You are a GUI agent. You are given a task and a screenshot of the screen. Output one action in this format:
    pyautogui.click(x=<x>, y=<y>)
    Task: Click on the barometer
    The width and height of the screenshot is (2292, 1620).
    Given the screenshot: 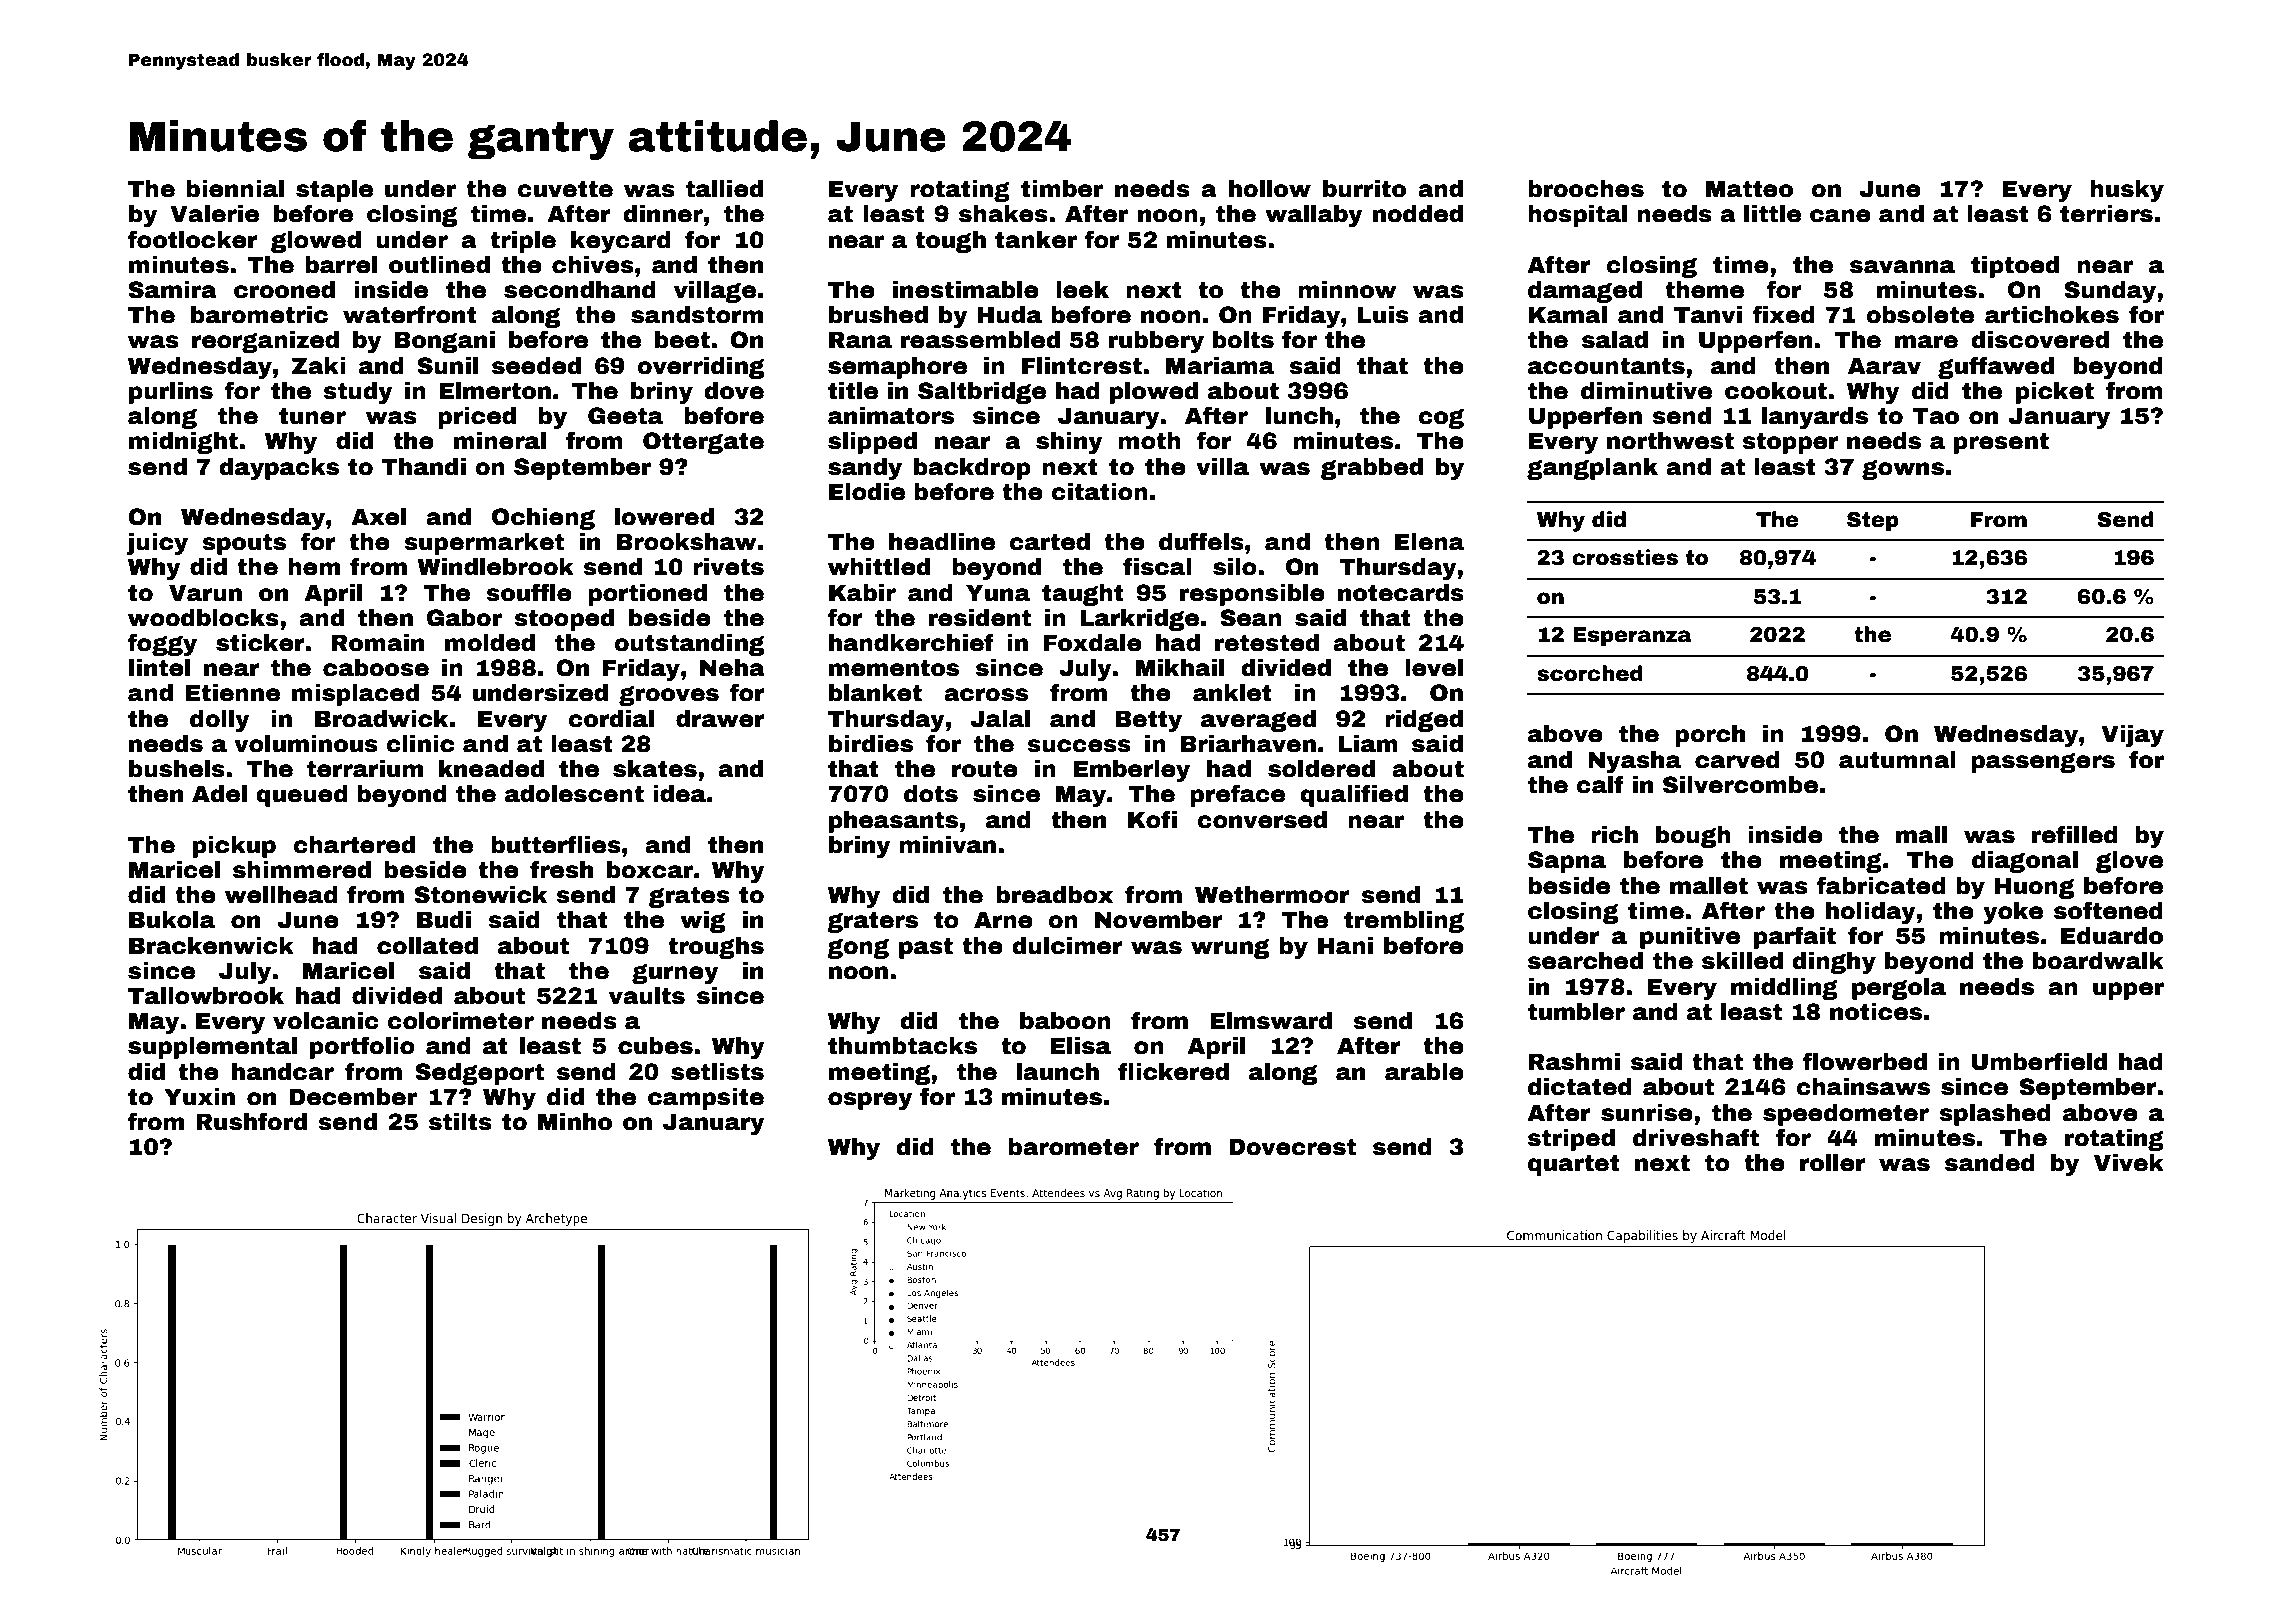 What is the action you would take?
    pyautogui.click(x=1073, y=1147)
